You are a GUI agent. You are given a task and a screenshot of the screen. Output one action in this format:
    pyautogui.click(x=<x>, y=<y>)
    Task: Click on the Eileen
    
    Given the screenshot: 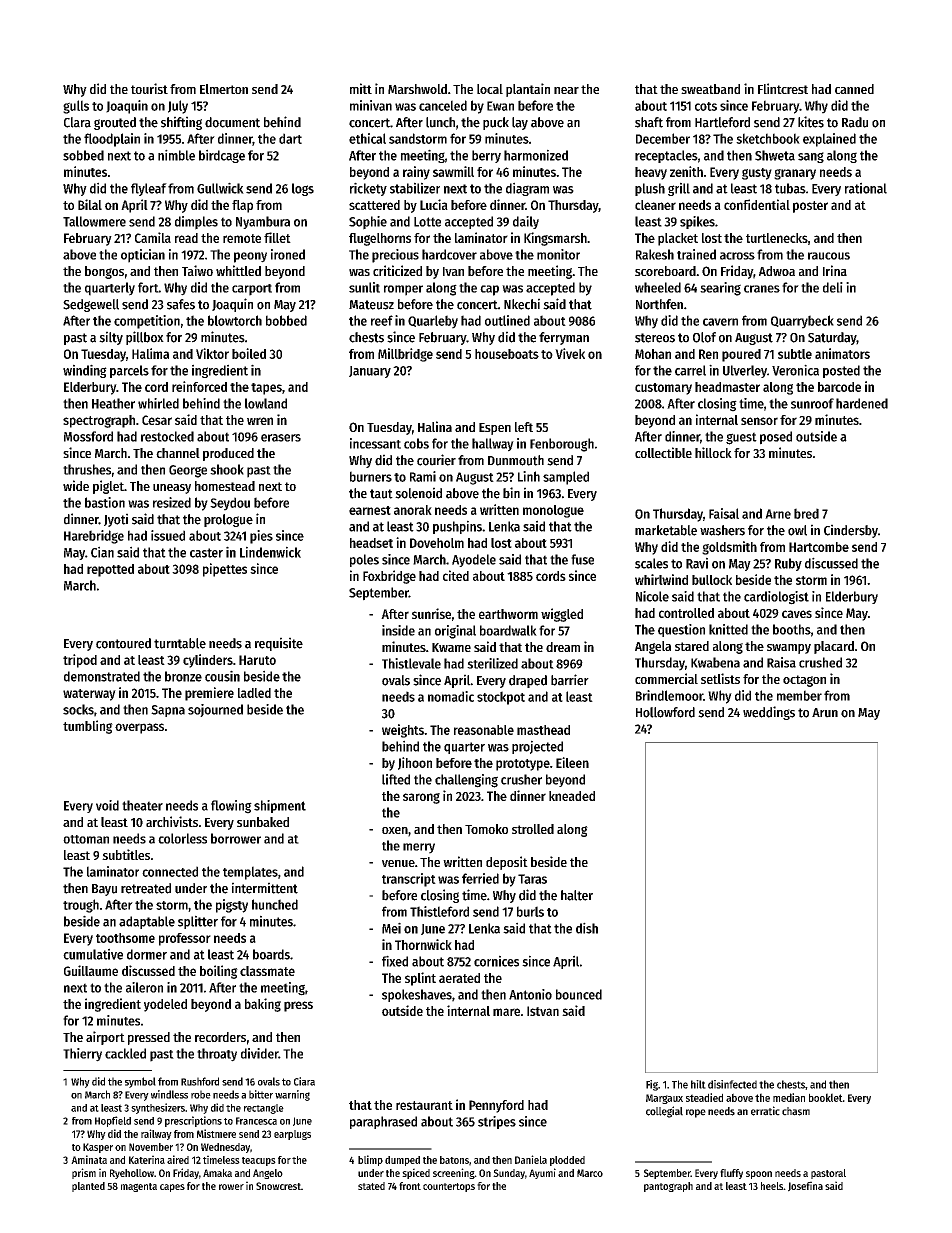 What is the action you would take?
    pyautogui.click(x=572, y=762)
